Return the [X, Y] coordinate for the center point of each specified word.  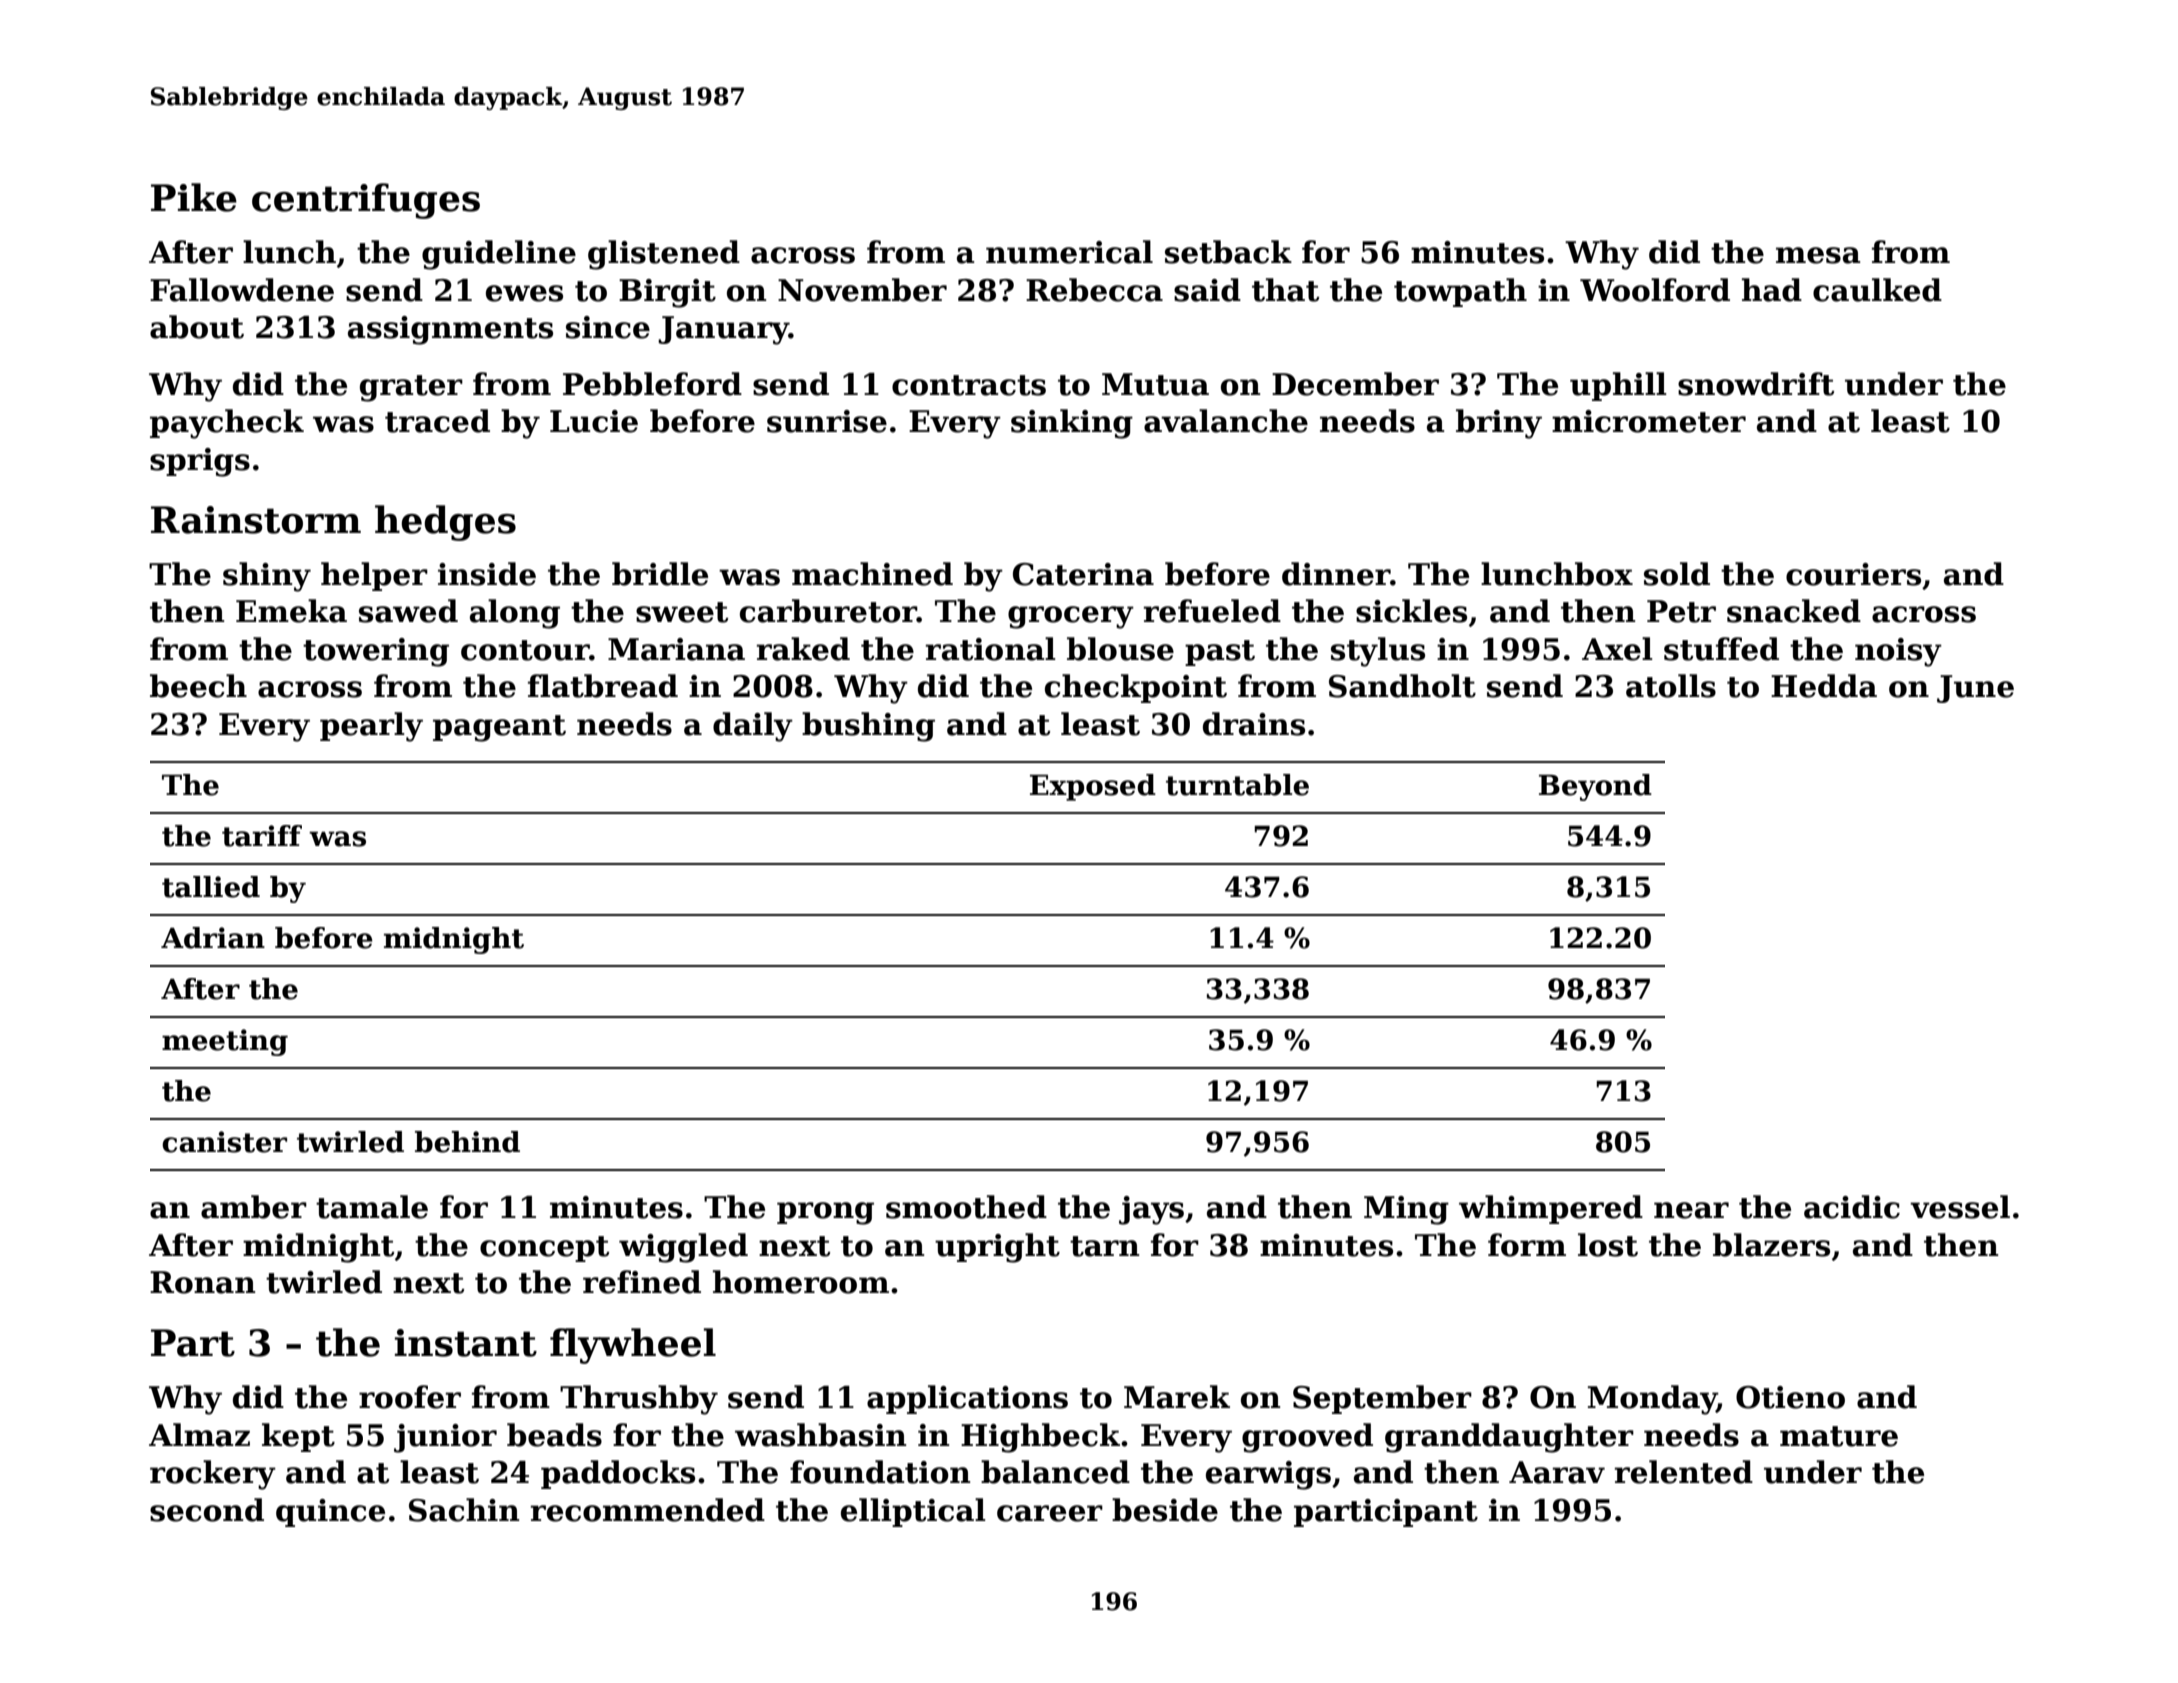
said [1207, 290]
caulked [1877, 290]
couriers [1853, 574]
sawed [408, 611]
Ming [1406, 1210]
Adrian [213, 938]
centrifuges [366, 201]
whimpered [1551, 1209]
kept [298, 1437]
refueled [1212, 611]
